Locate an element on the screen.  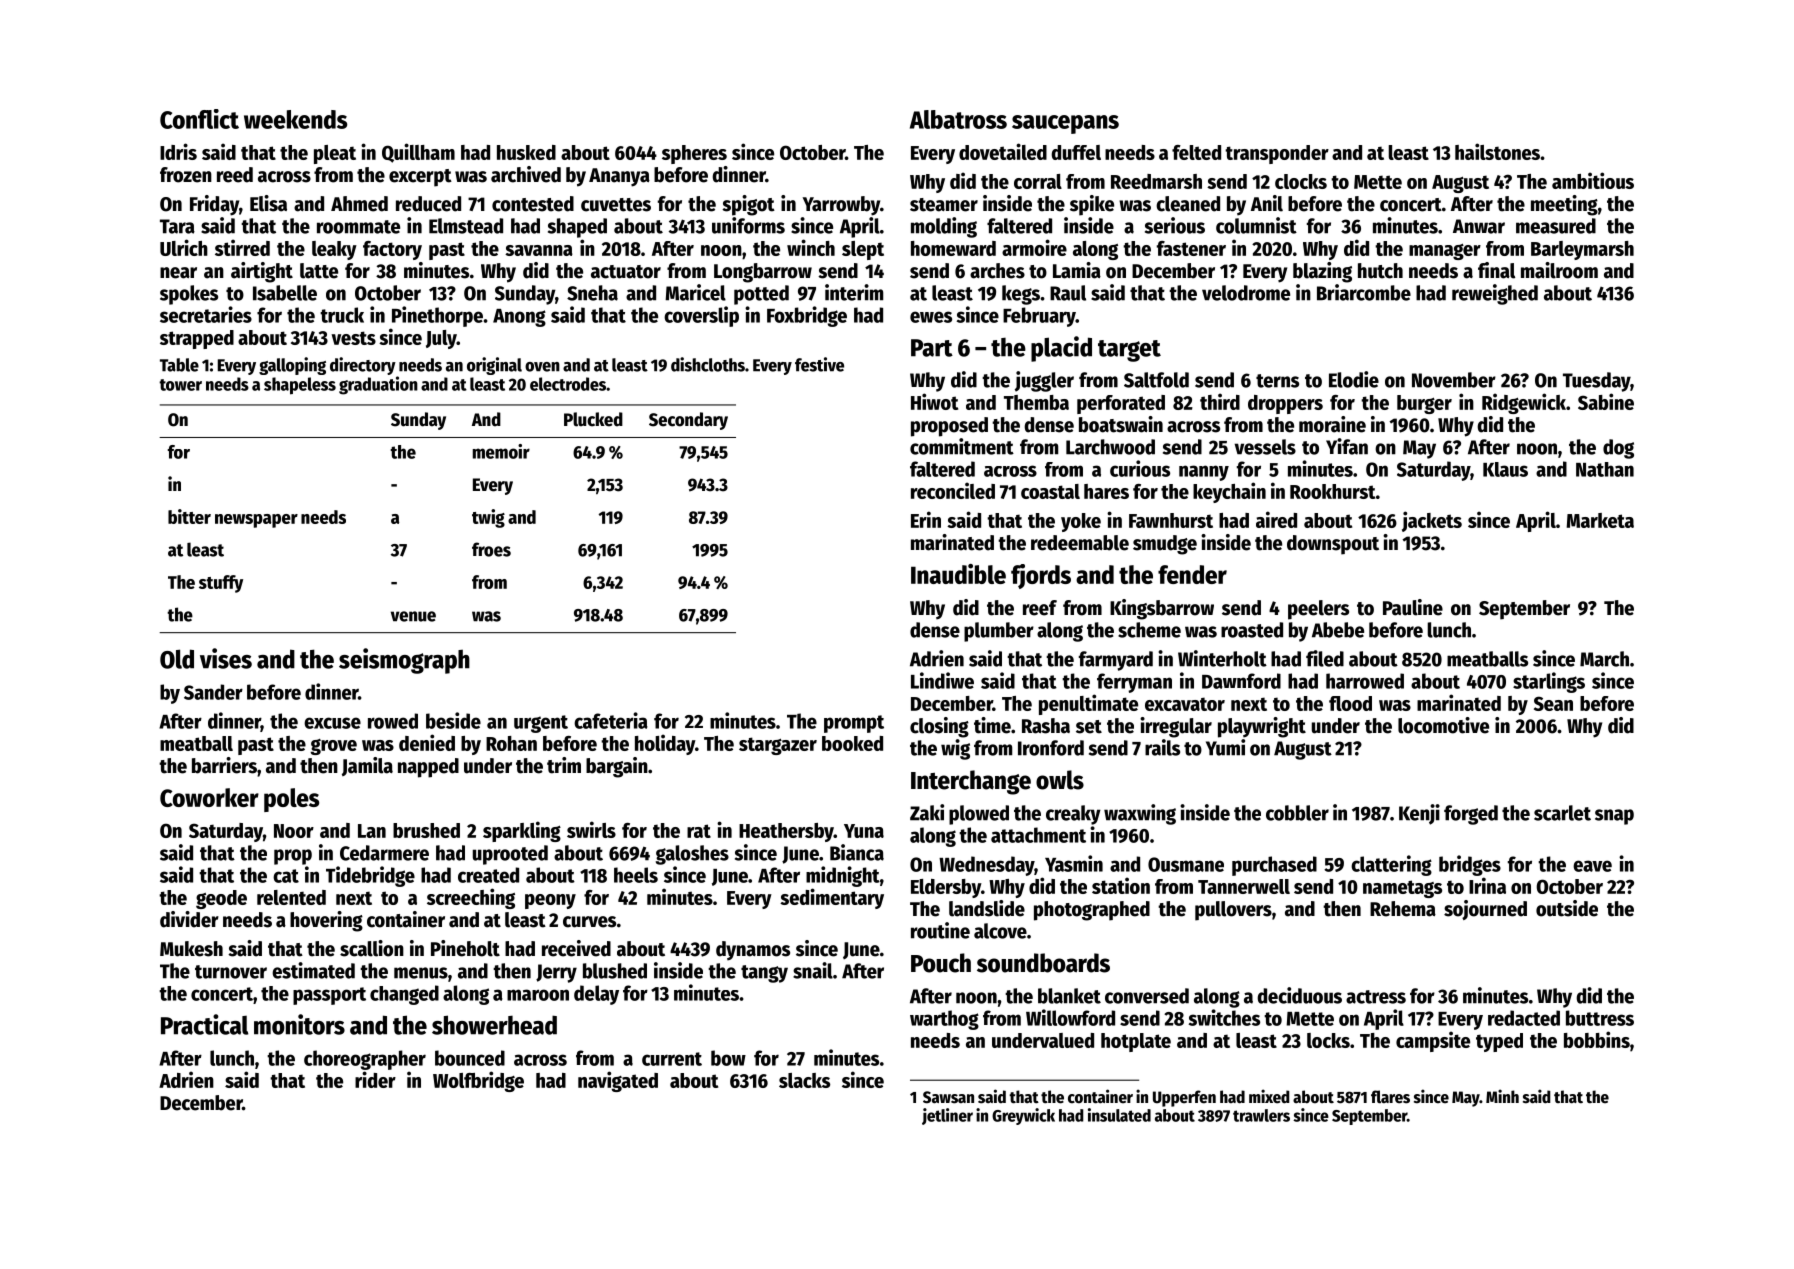
turnover is located at coordinates (231, 972).
